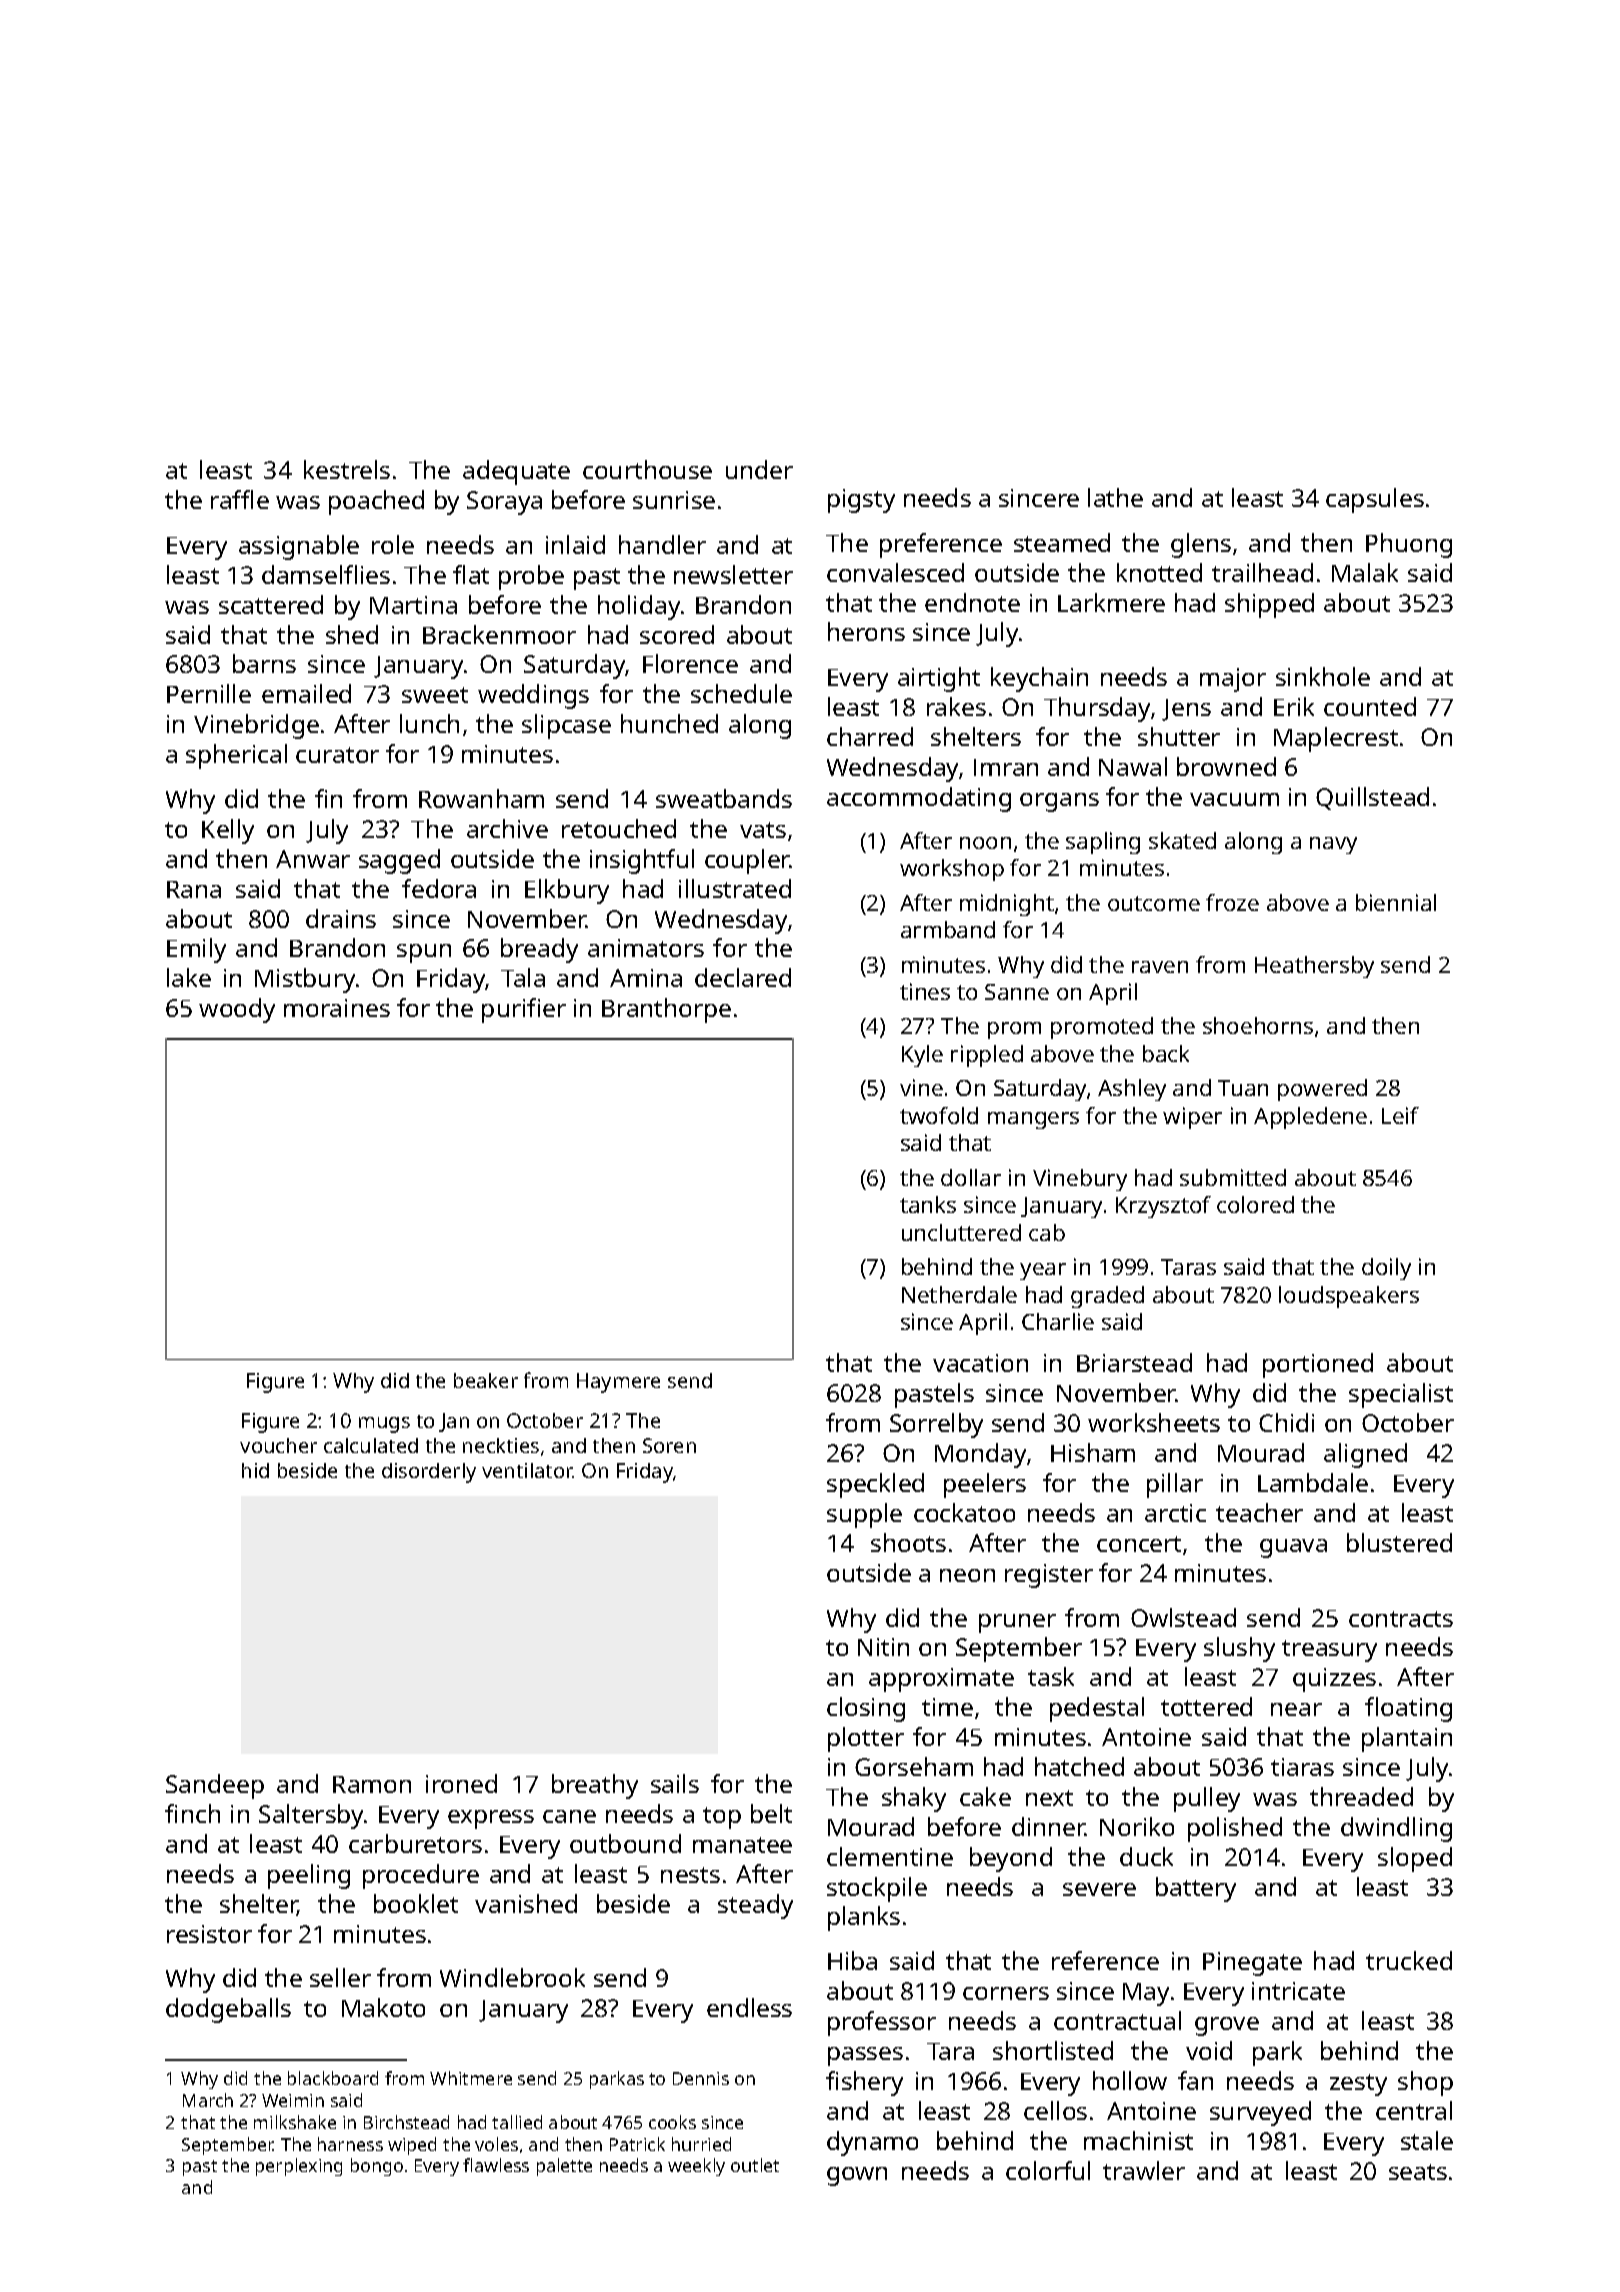 The image size is (1620, 2292). Describe the element at coordinates (564, 2167) in the screenshot. I see `palette` at that location.
